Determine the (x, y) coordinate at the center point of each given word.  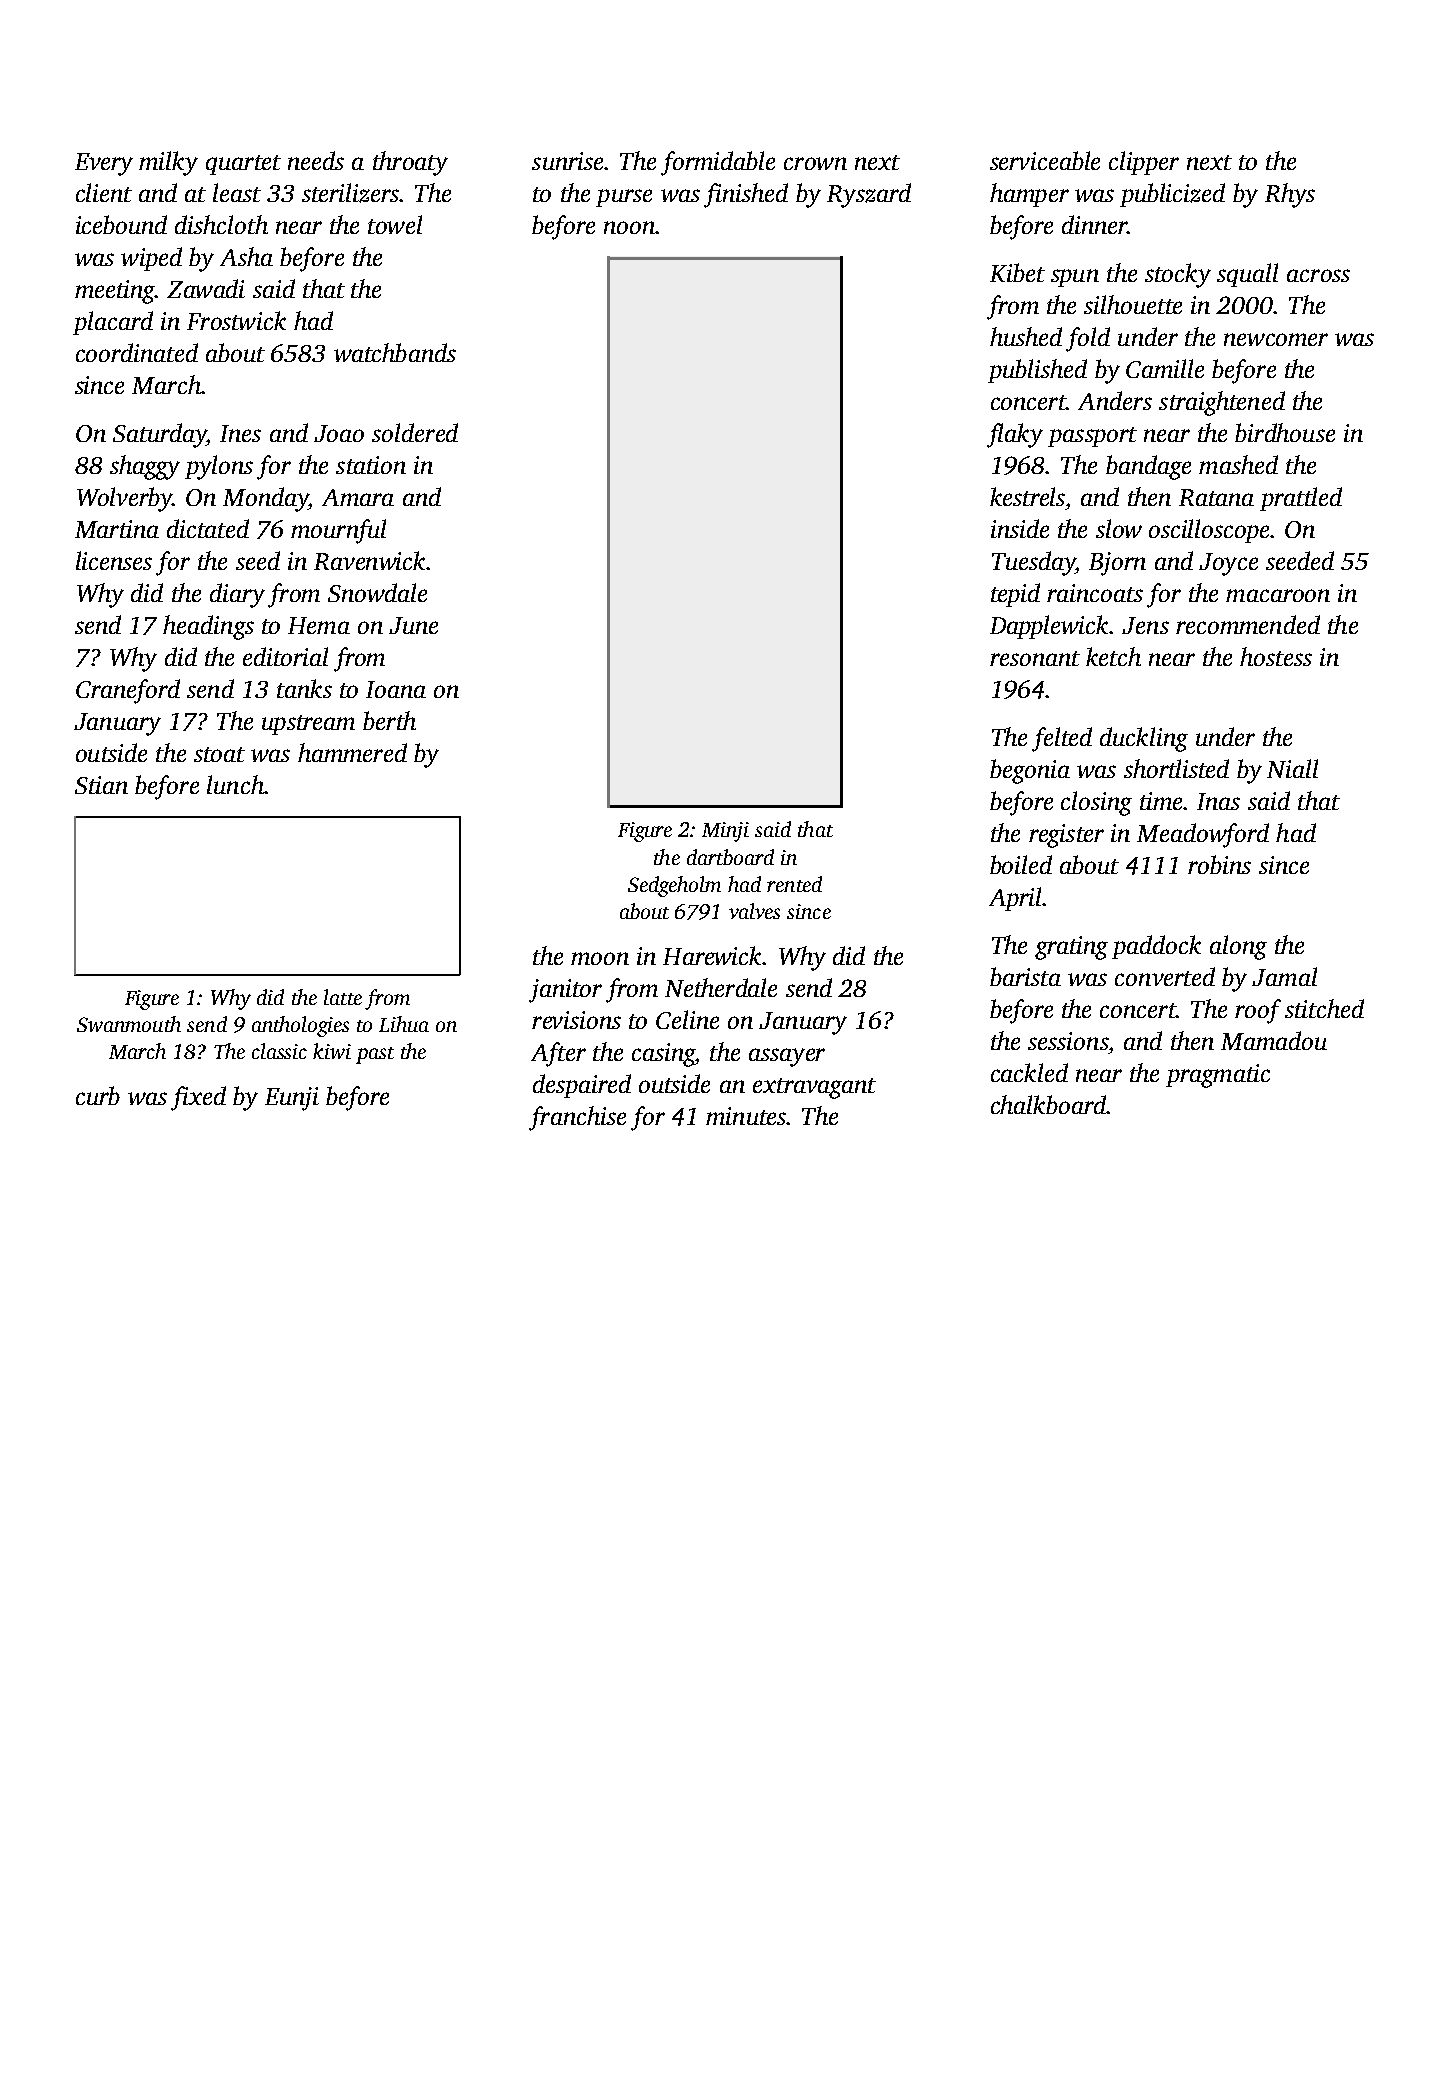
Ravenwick (369, 560)
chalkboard (1049, 1104)
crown (815, 163)
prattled (1301, 499)
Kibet (1017, 272)
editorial (285, 656)
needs (316, 160)
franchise (577, 1118)
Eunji (292, 1099)
